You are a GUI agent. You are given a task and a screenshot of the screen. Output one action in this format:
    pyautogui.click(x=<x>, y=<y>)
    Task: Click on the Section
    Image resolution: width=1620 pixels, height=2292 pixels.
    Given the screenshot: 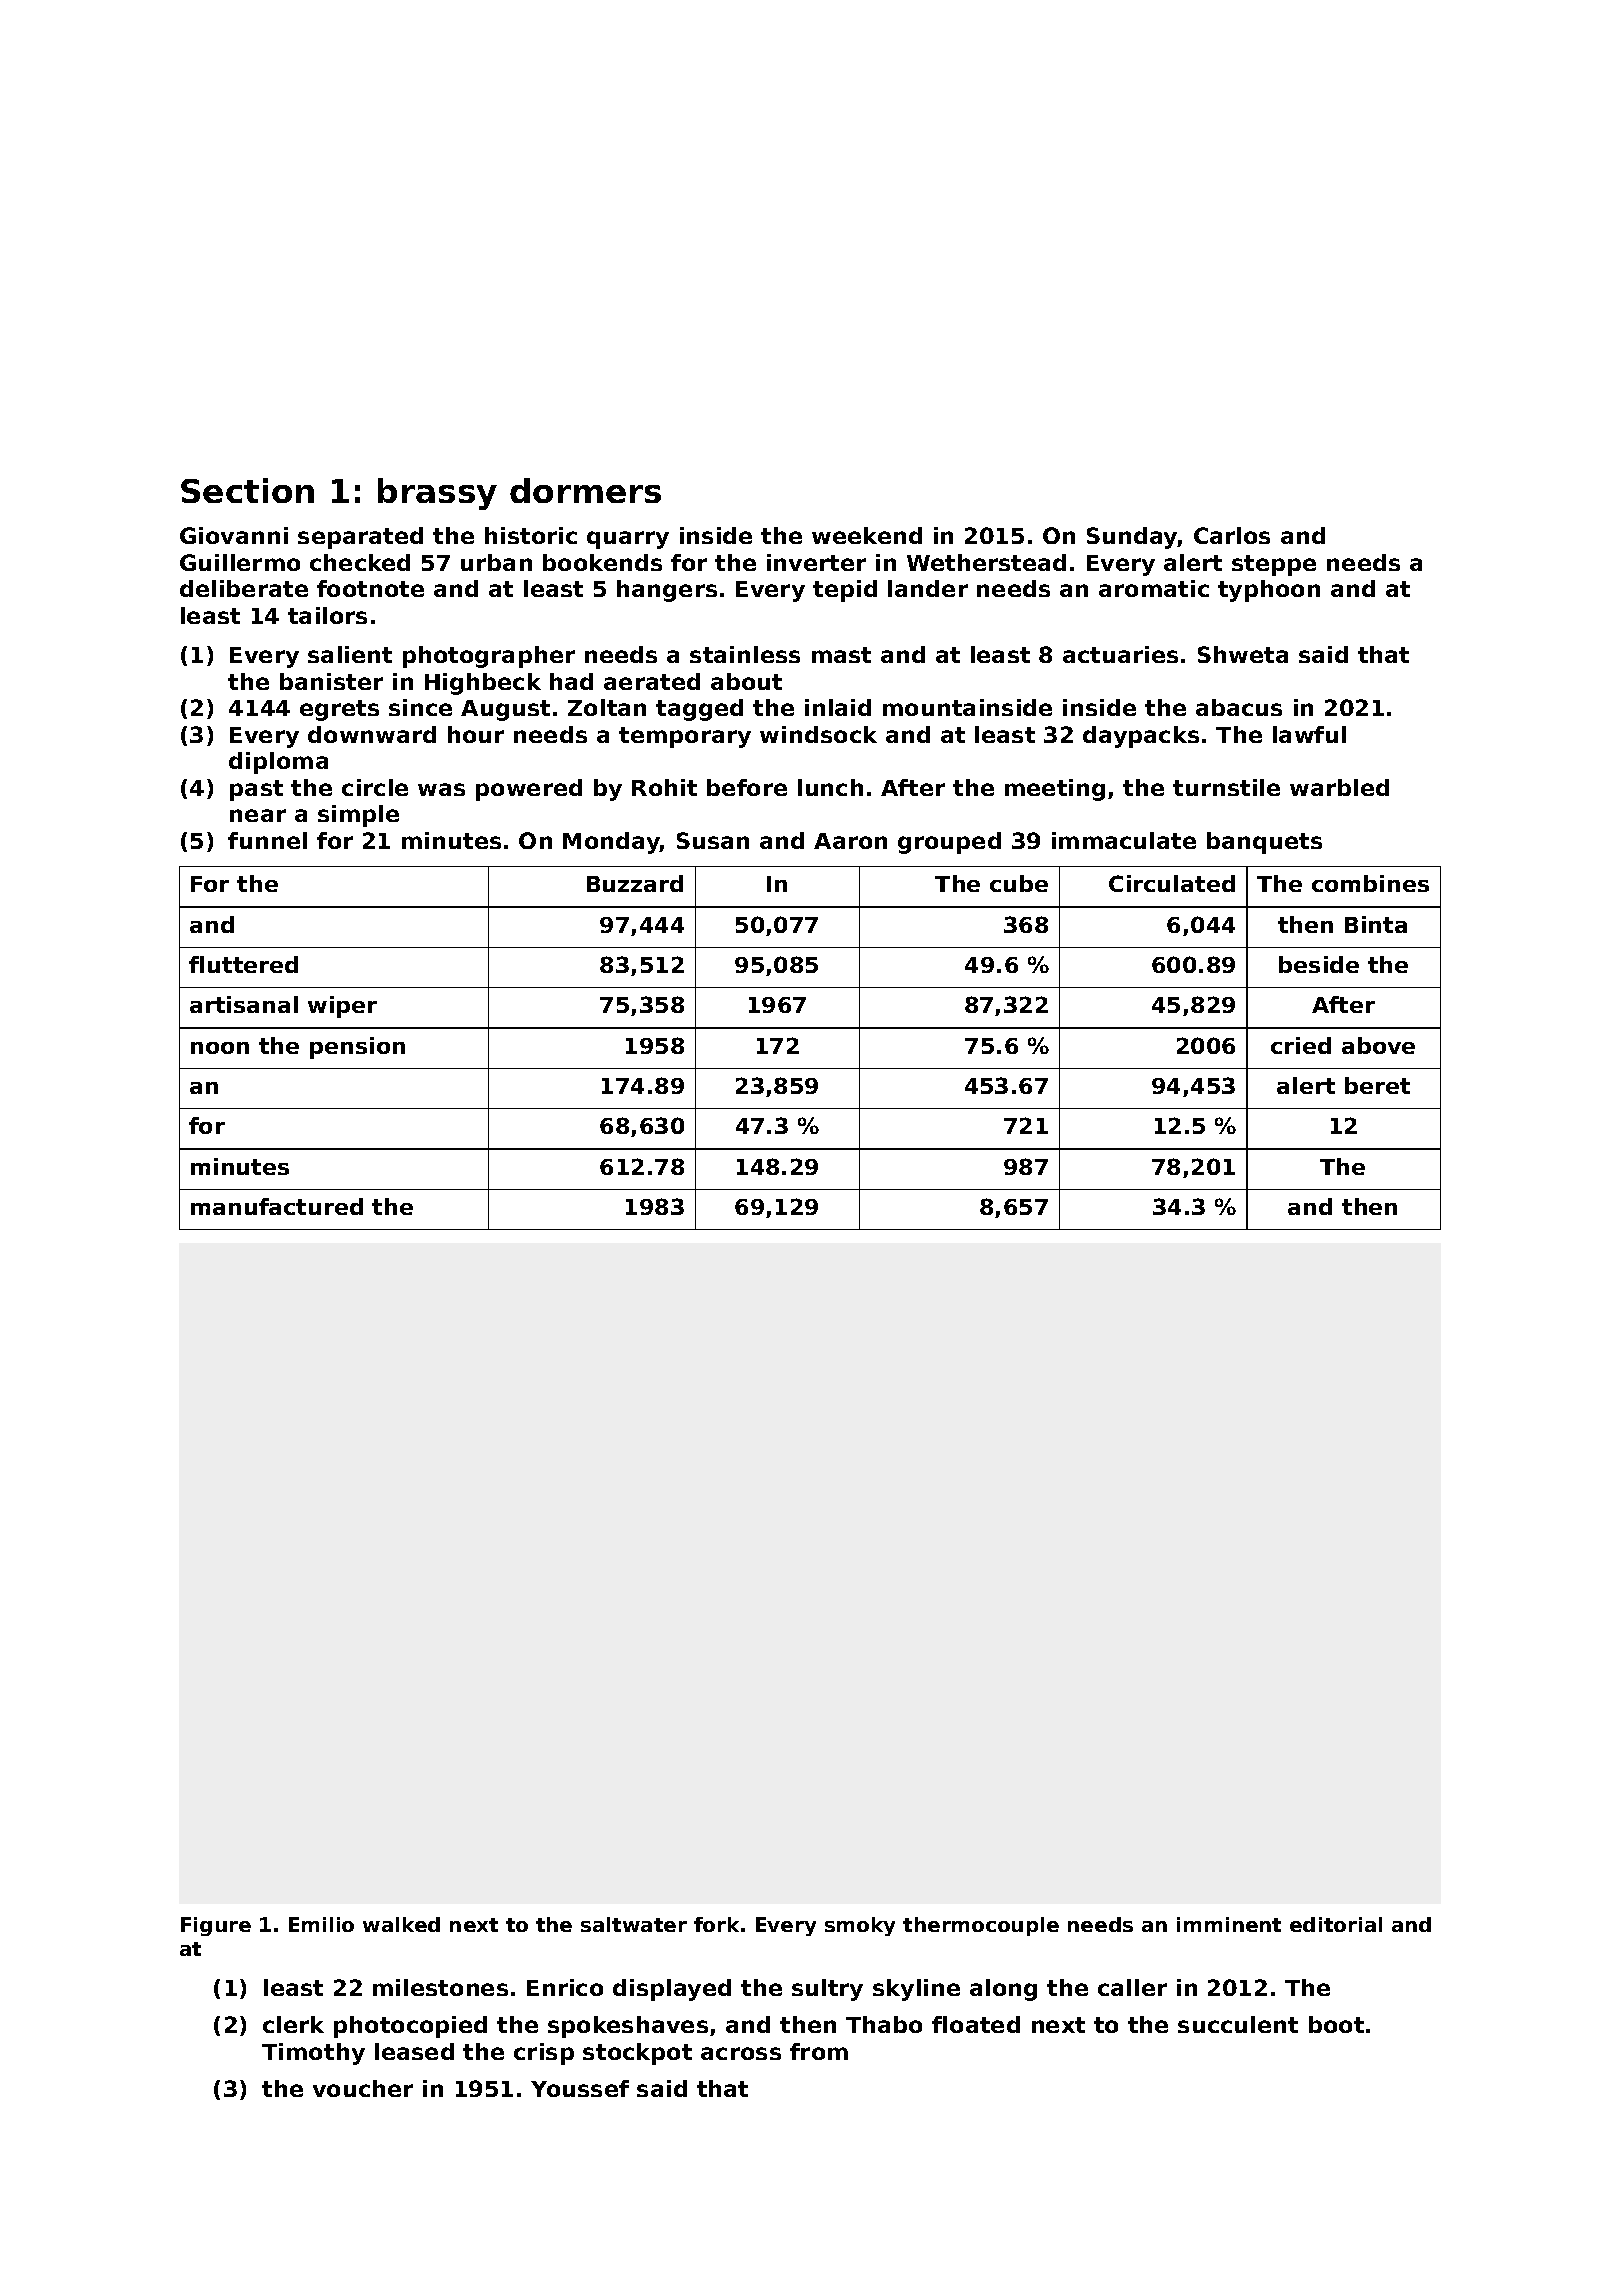 What is the action you would take?
    pyautogui.click(x=247, y=490)
